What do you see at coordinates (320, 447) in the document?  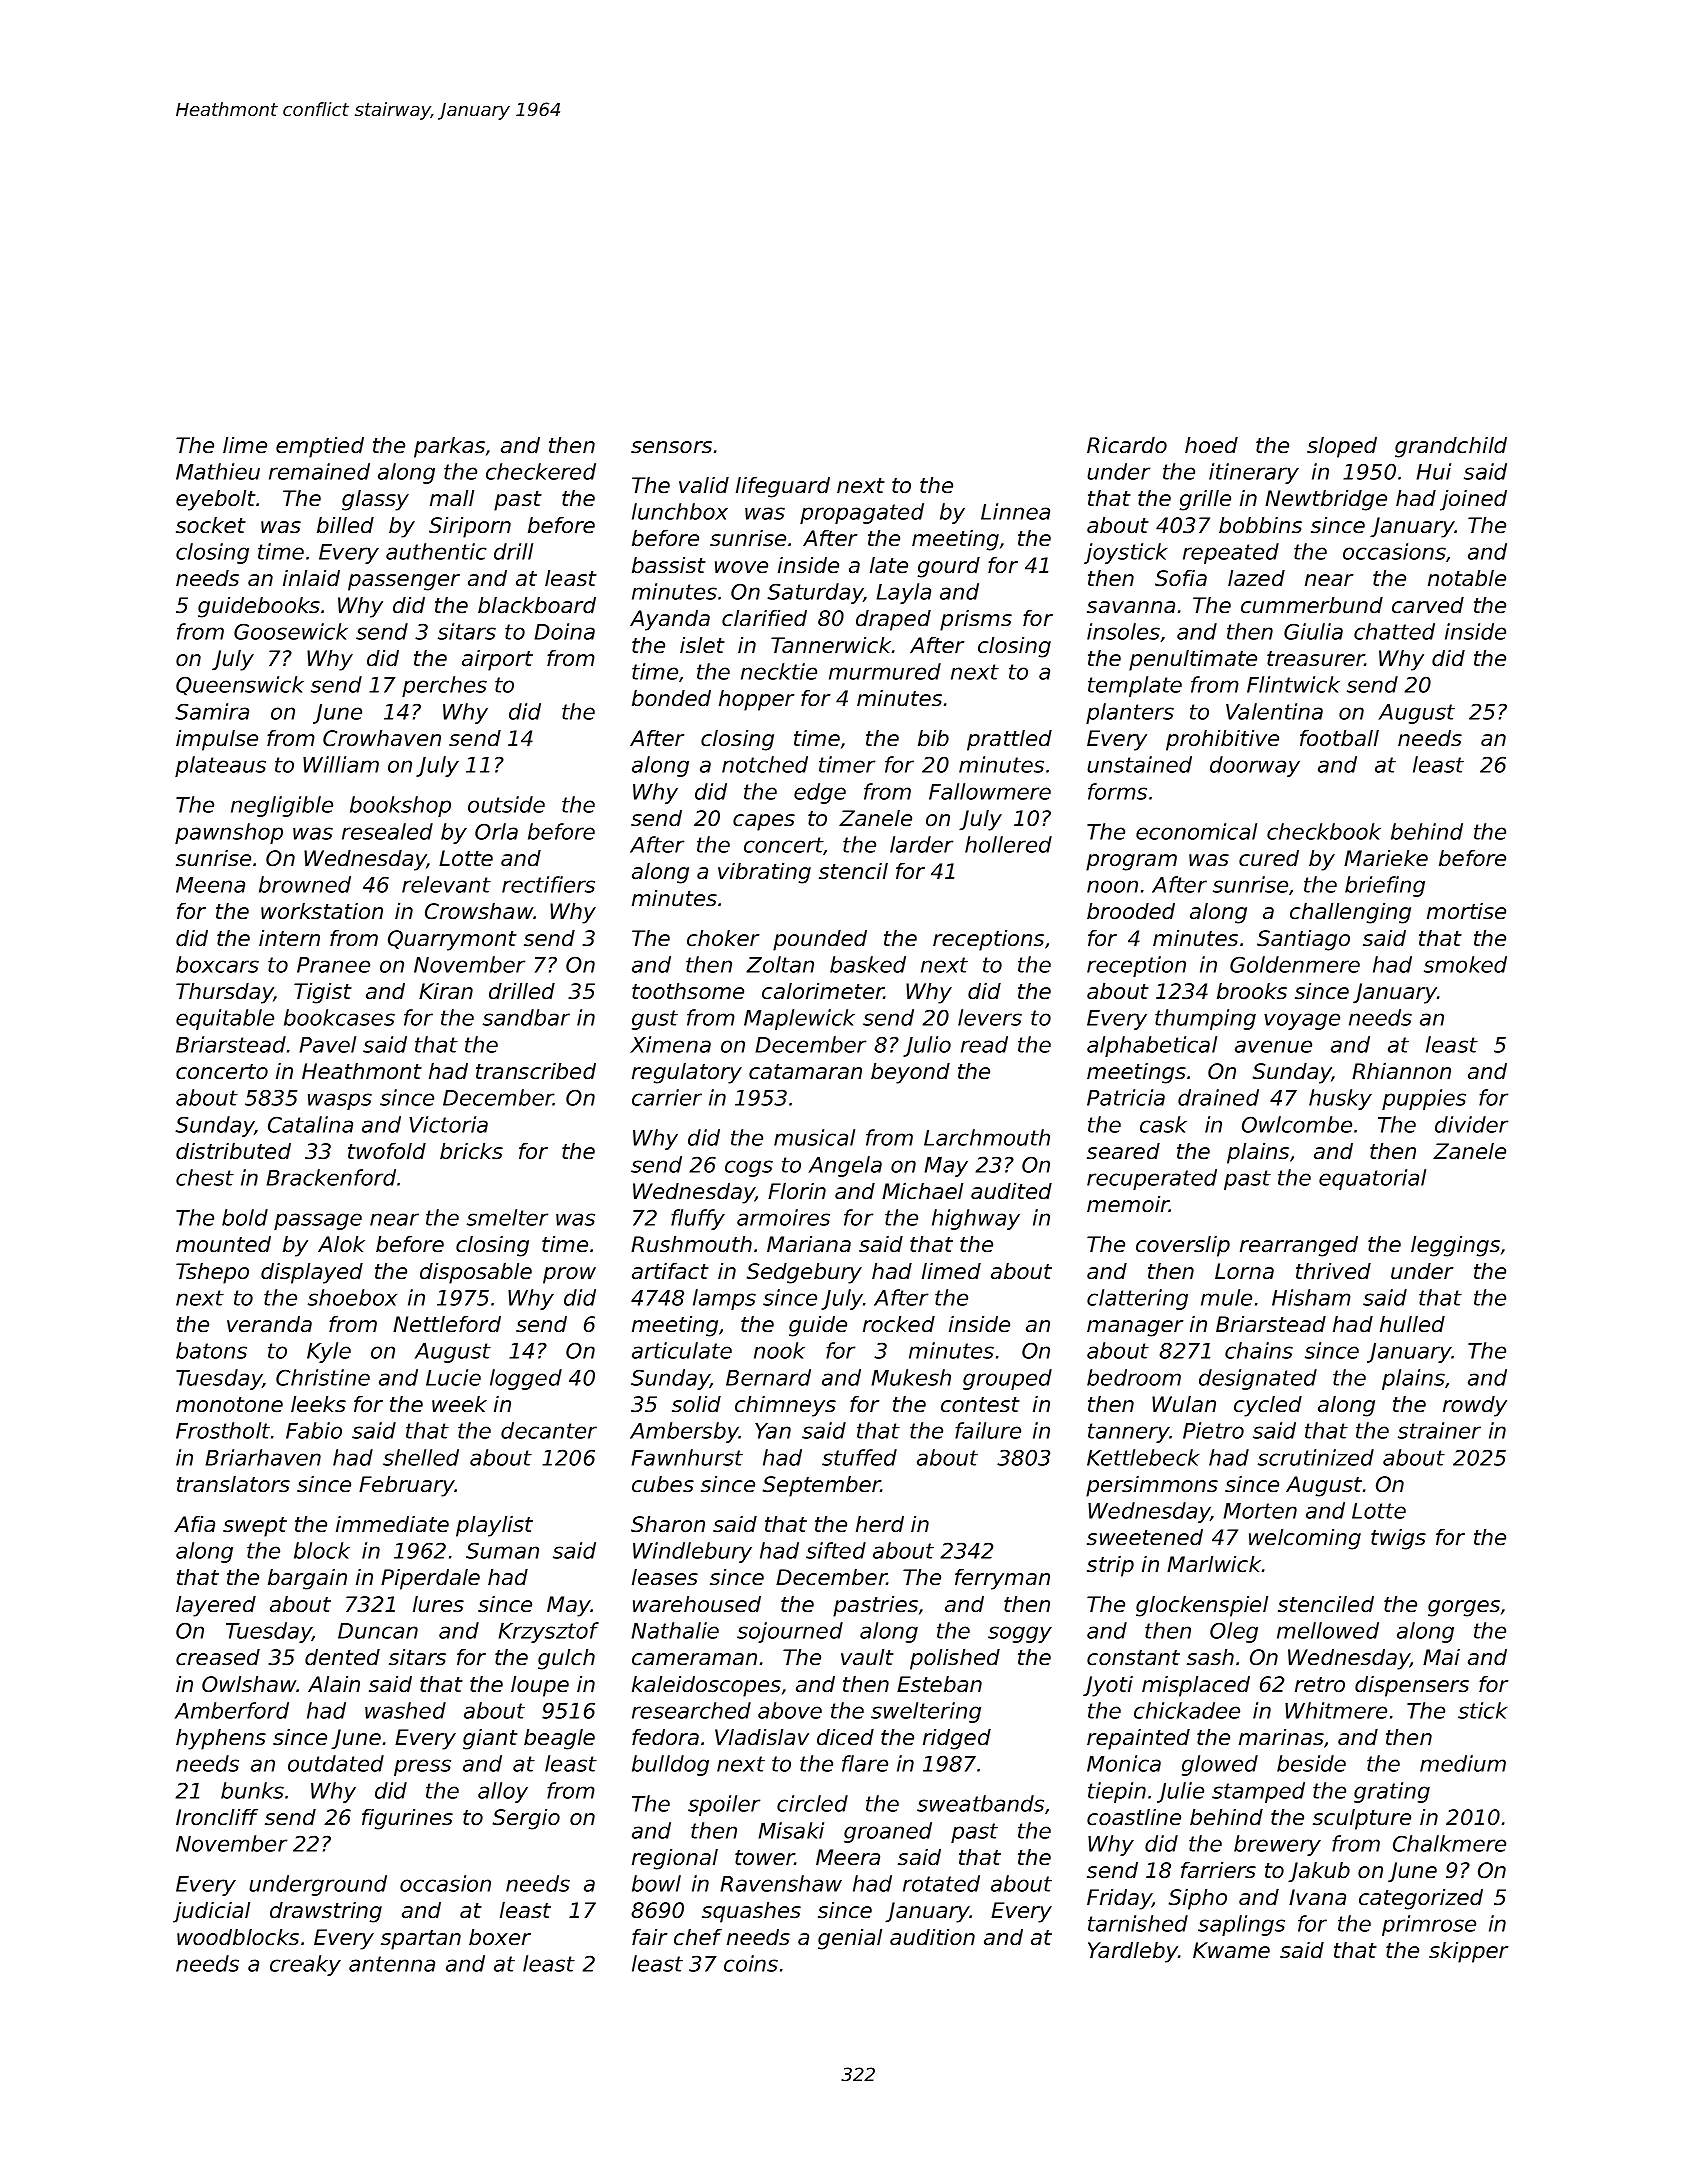 I see `emptied` at bounding box center [320, 447].
